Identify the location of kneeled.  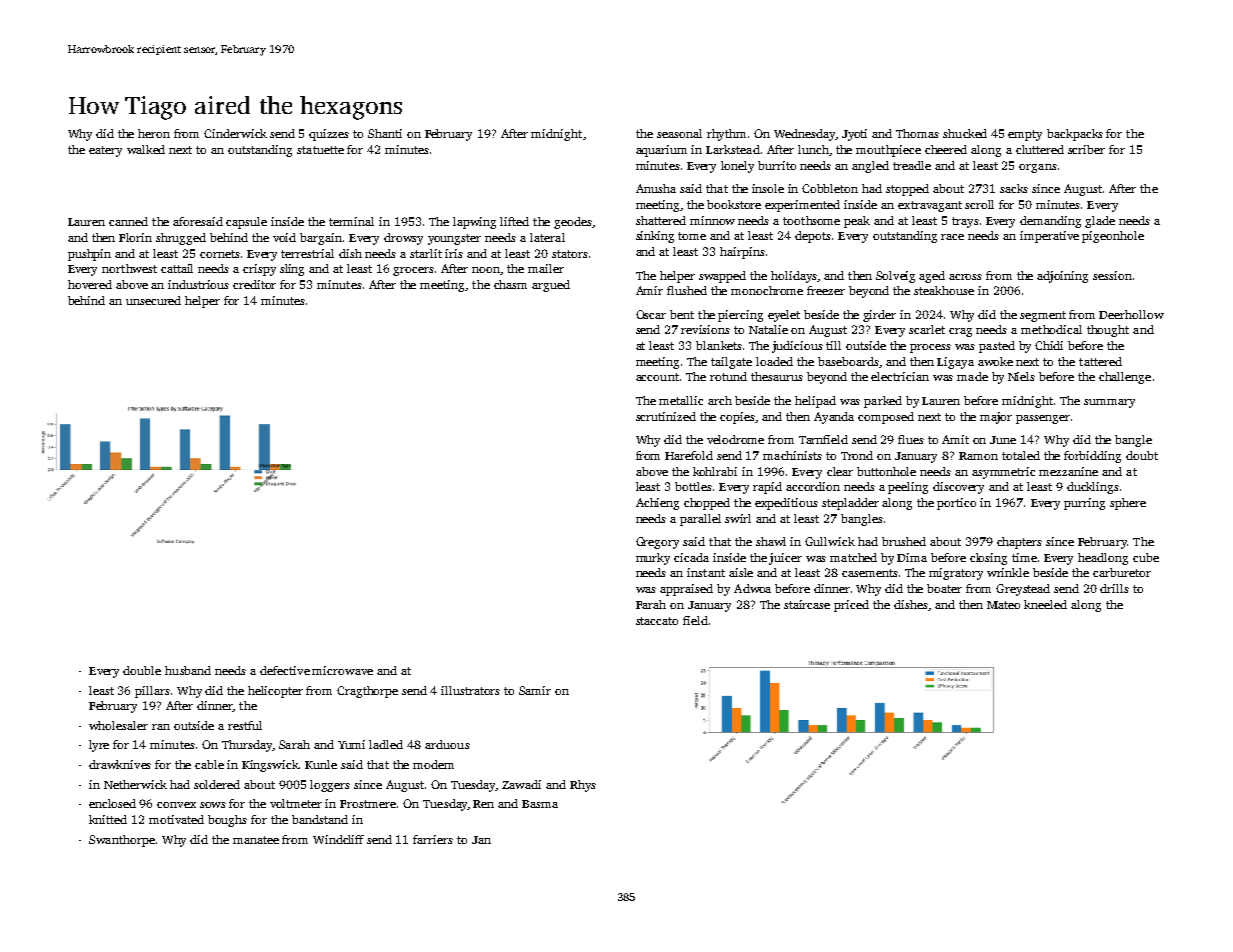
(1045, 604).
